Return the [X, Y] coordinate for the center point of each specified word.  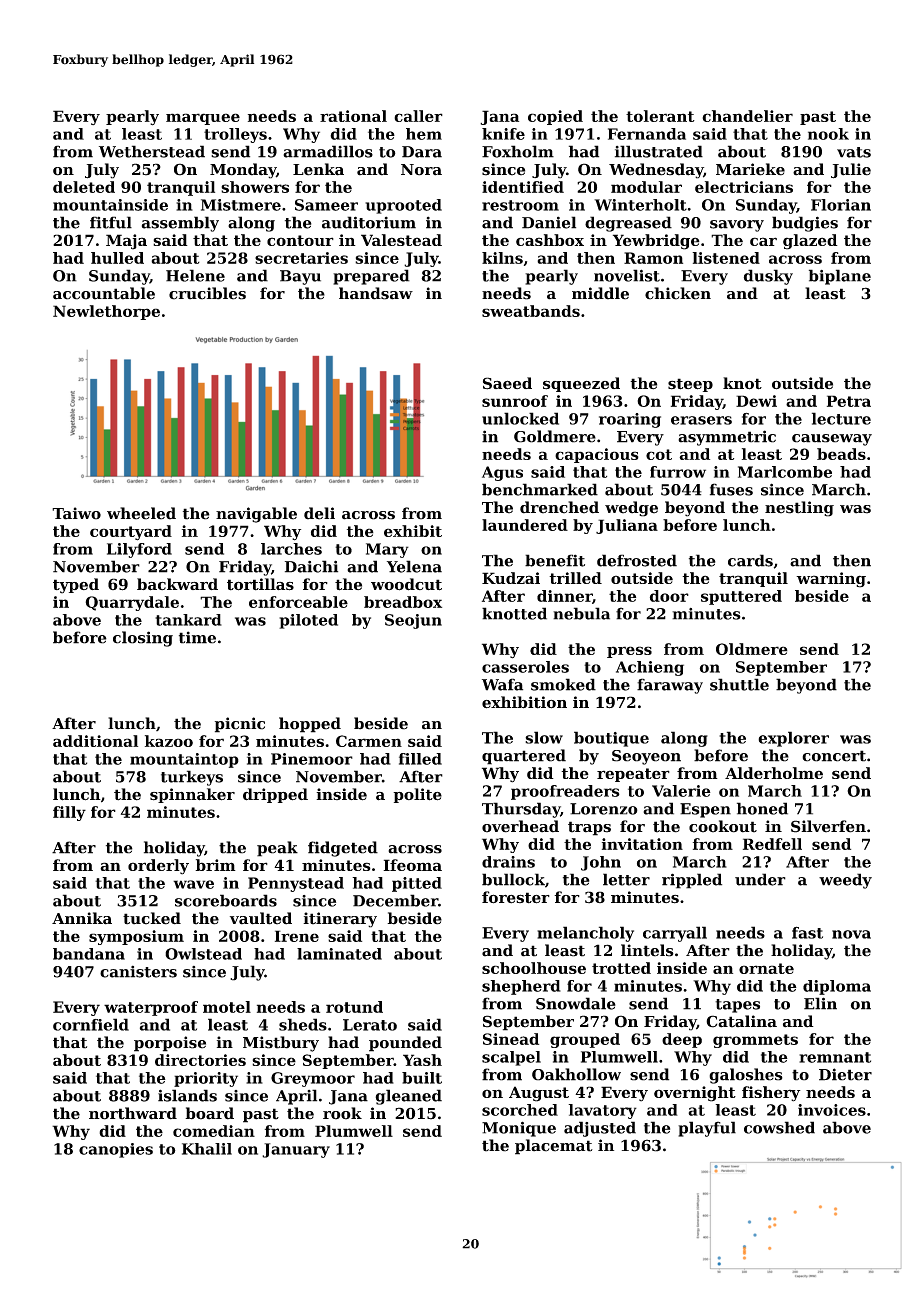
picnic [240, 725]
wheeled [141, 513]
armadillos [328, 151]
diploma [837, 987]
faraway [670, 686]
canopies [116, 1150]
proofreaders [565, 792]
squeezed [581, 384]
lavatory [602, 1111]
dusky [768, 277]
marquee [203, 119]
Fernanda [647, 134]
